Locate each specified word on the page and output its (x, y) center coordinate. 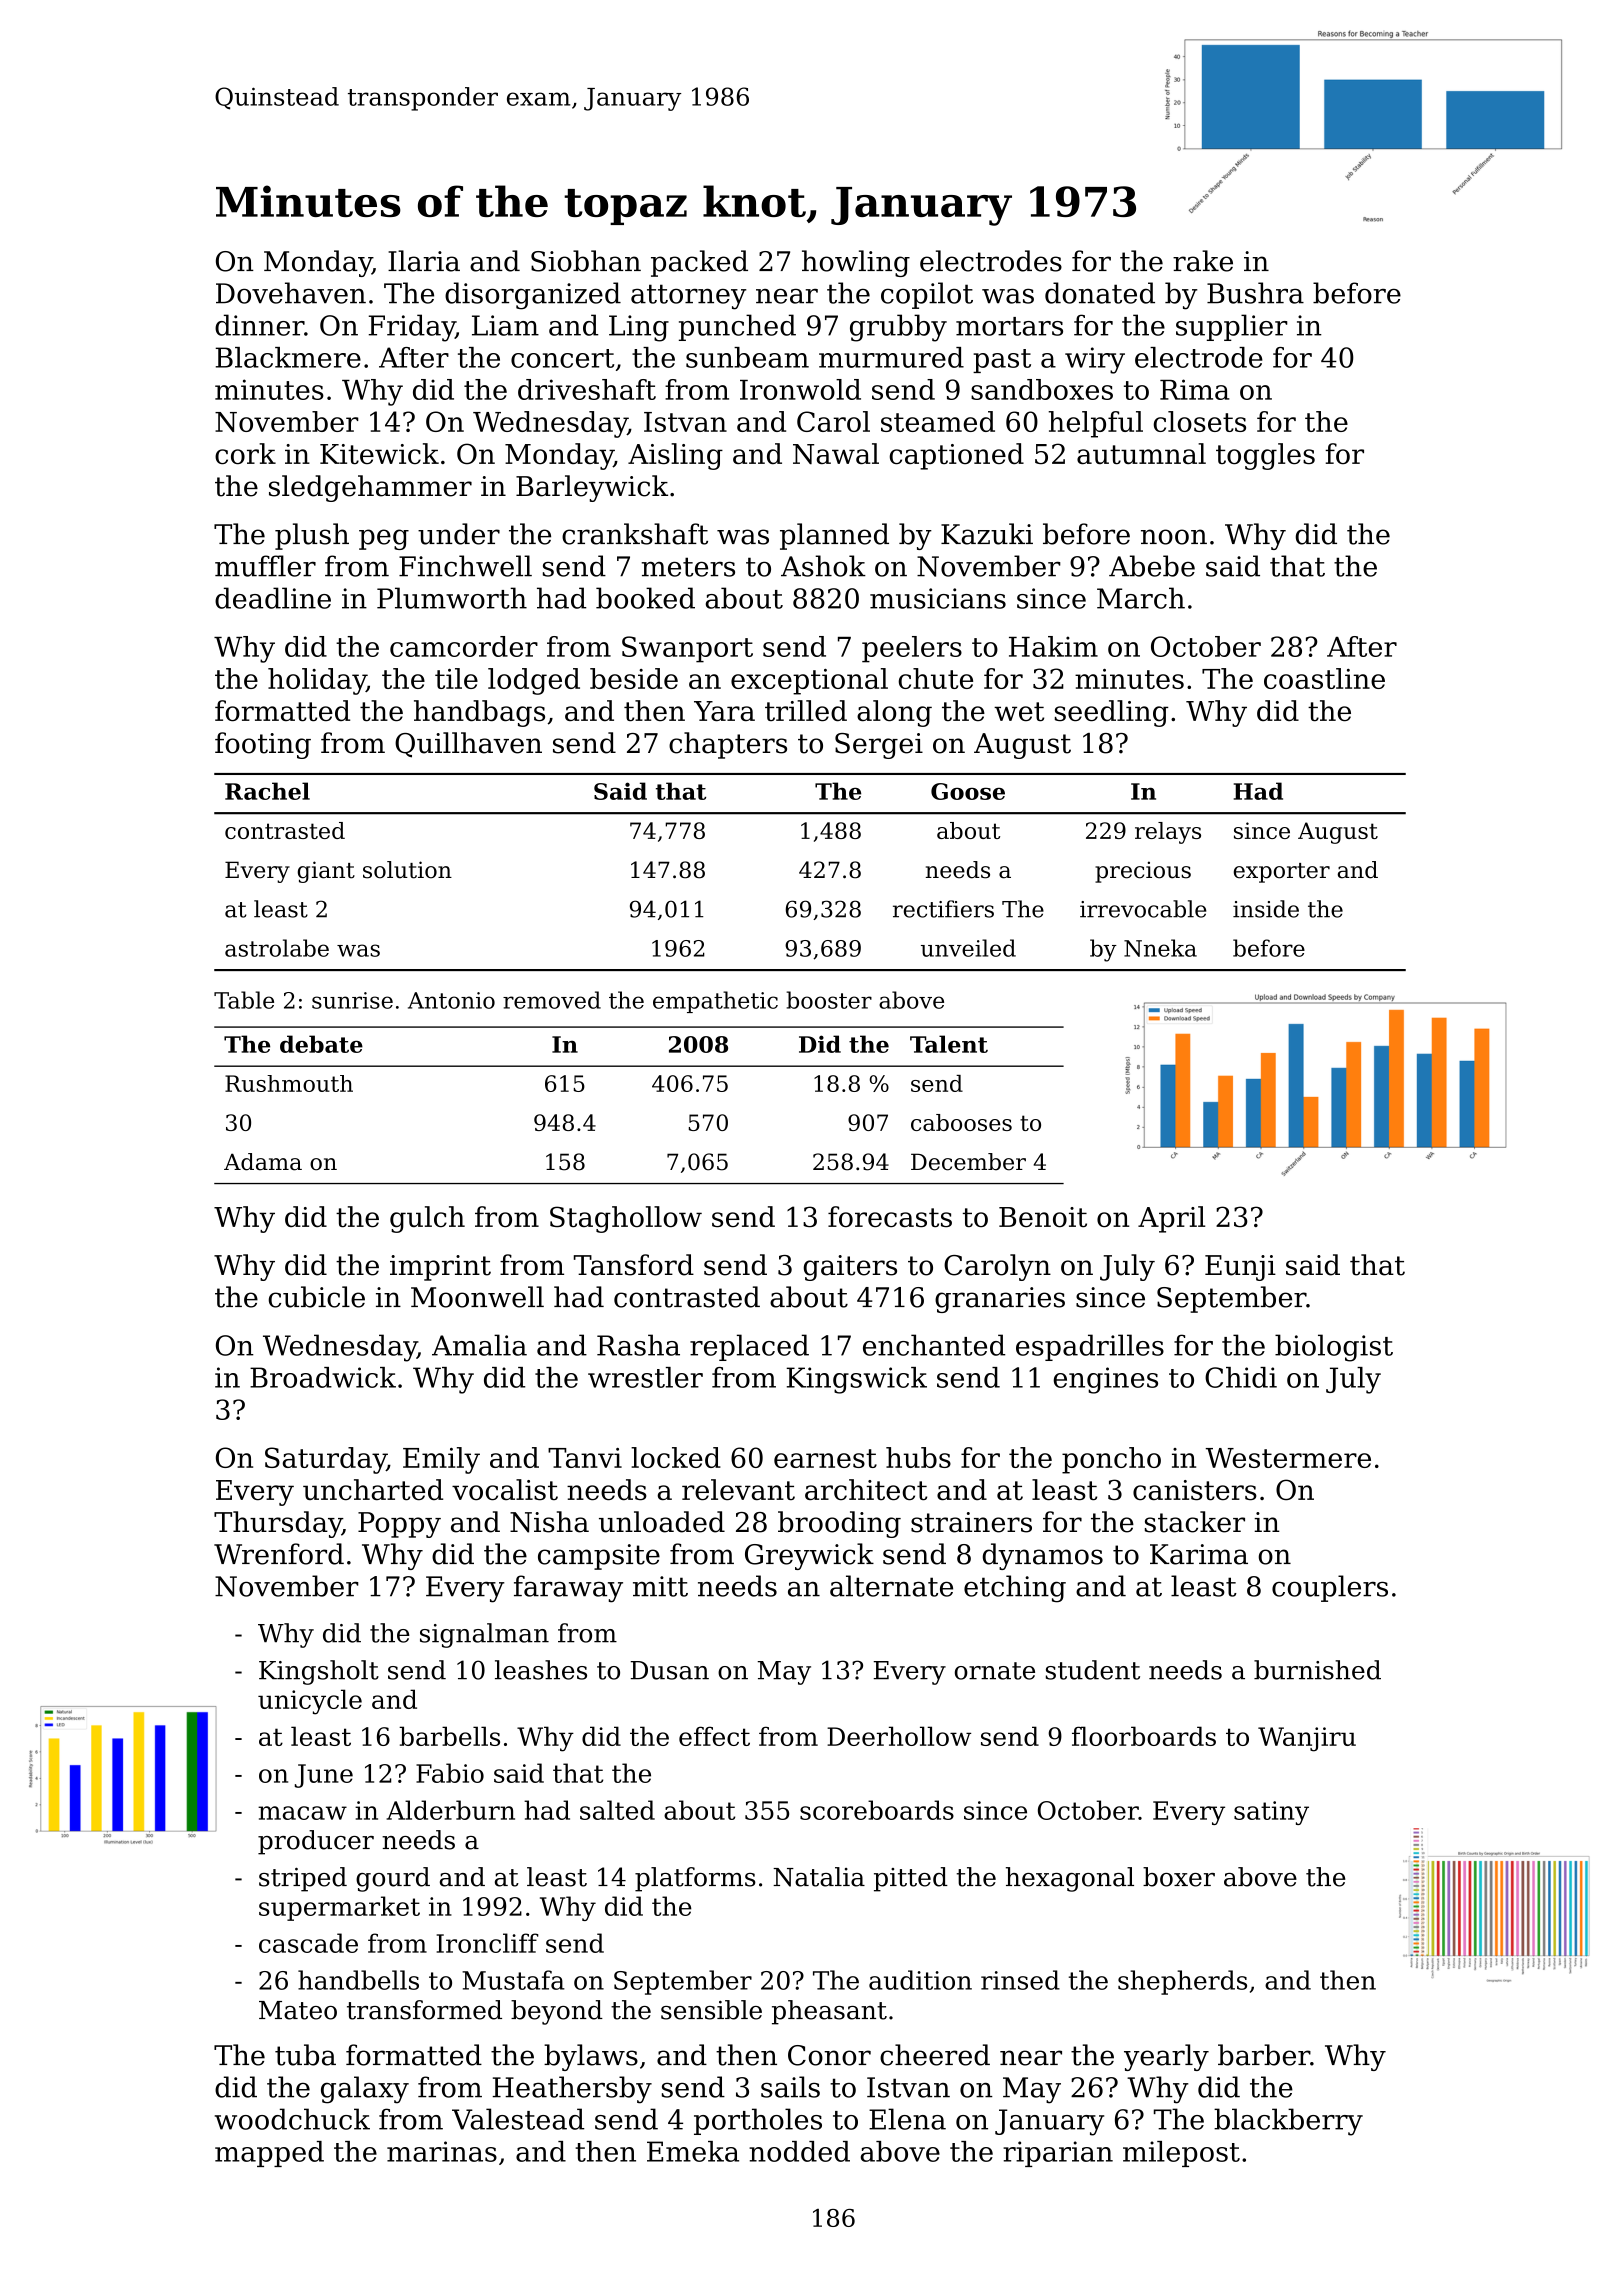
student (1093, 1670)
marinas (442, 2151)
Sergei (879, 746)
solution (407, 870)
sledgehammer (370, 488)
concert (562, 358)
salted (617, 1810)
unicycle (310, 1702)
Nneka (1160, 948)
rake (1203, 261)
